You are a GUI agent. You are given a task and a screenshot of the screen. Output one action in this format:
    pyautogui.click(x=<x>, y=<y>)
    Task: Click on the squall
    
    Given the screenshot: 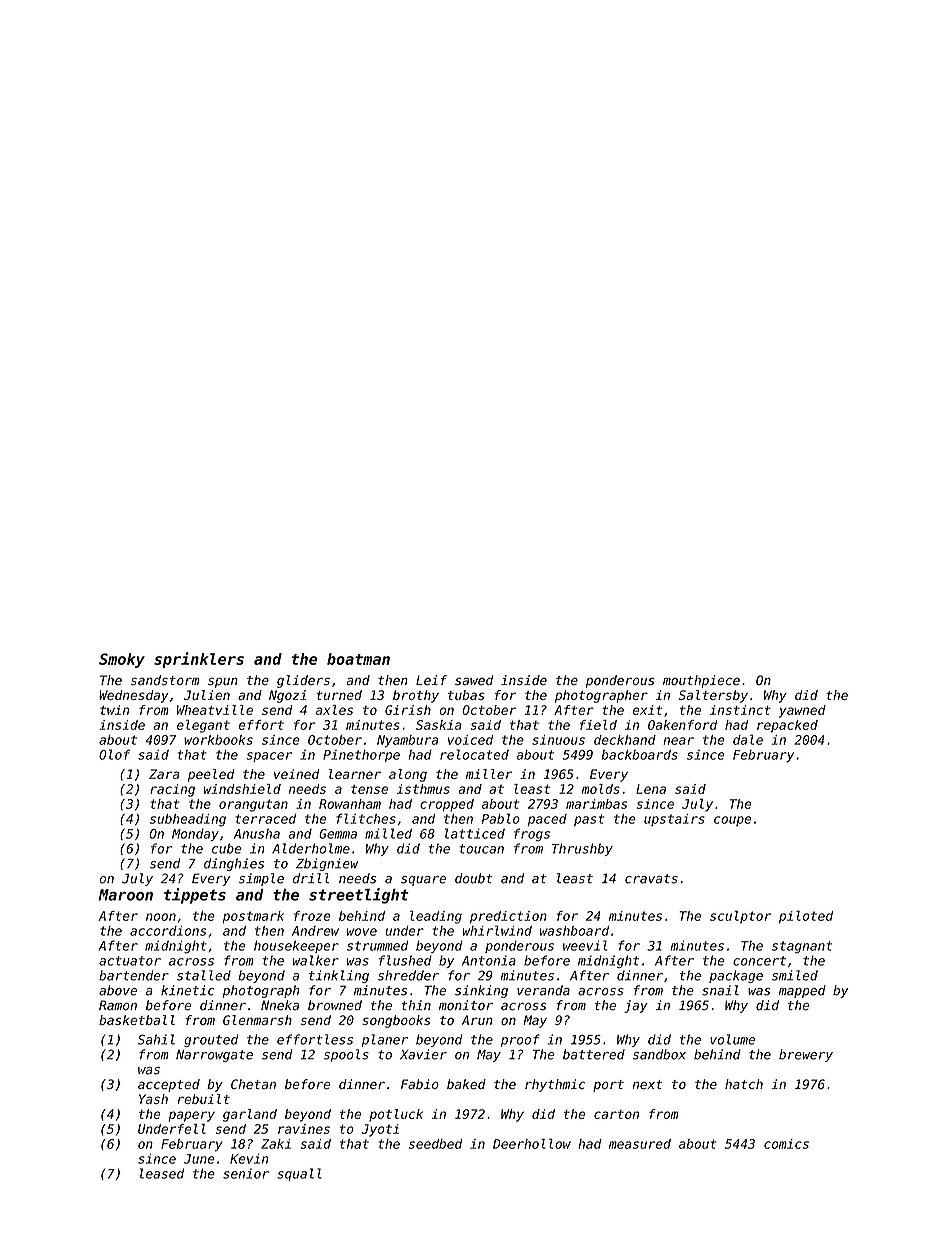 What is the action you would take?
    pyautogui.click(x=299, y=1174)
